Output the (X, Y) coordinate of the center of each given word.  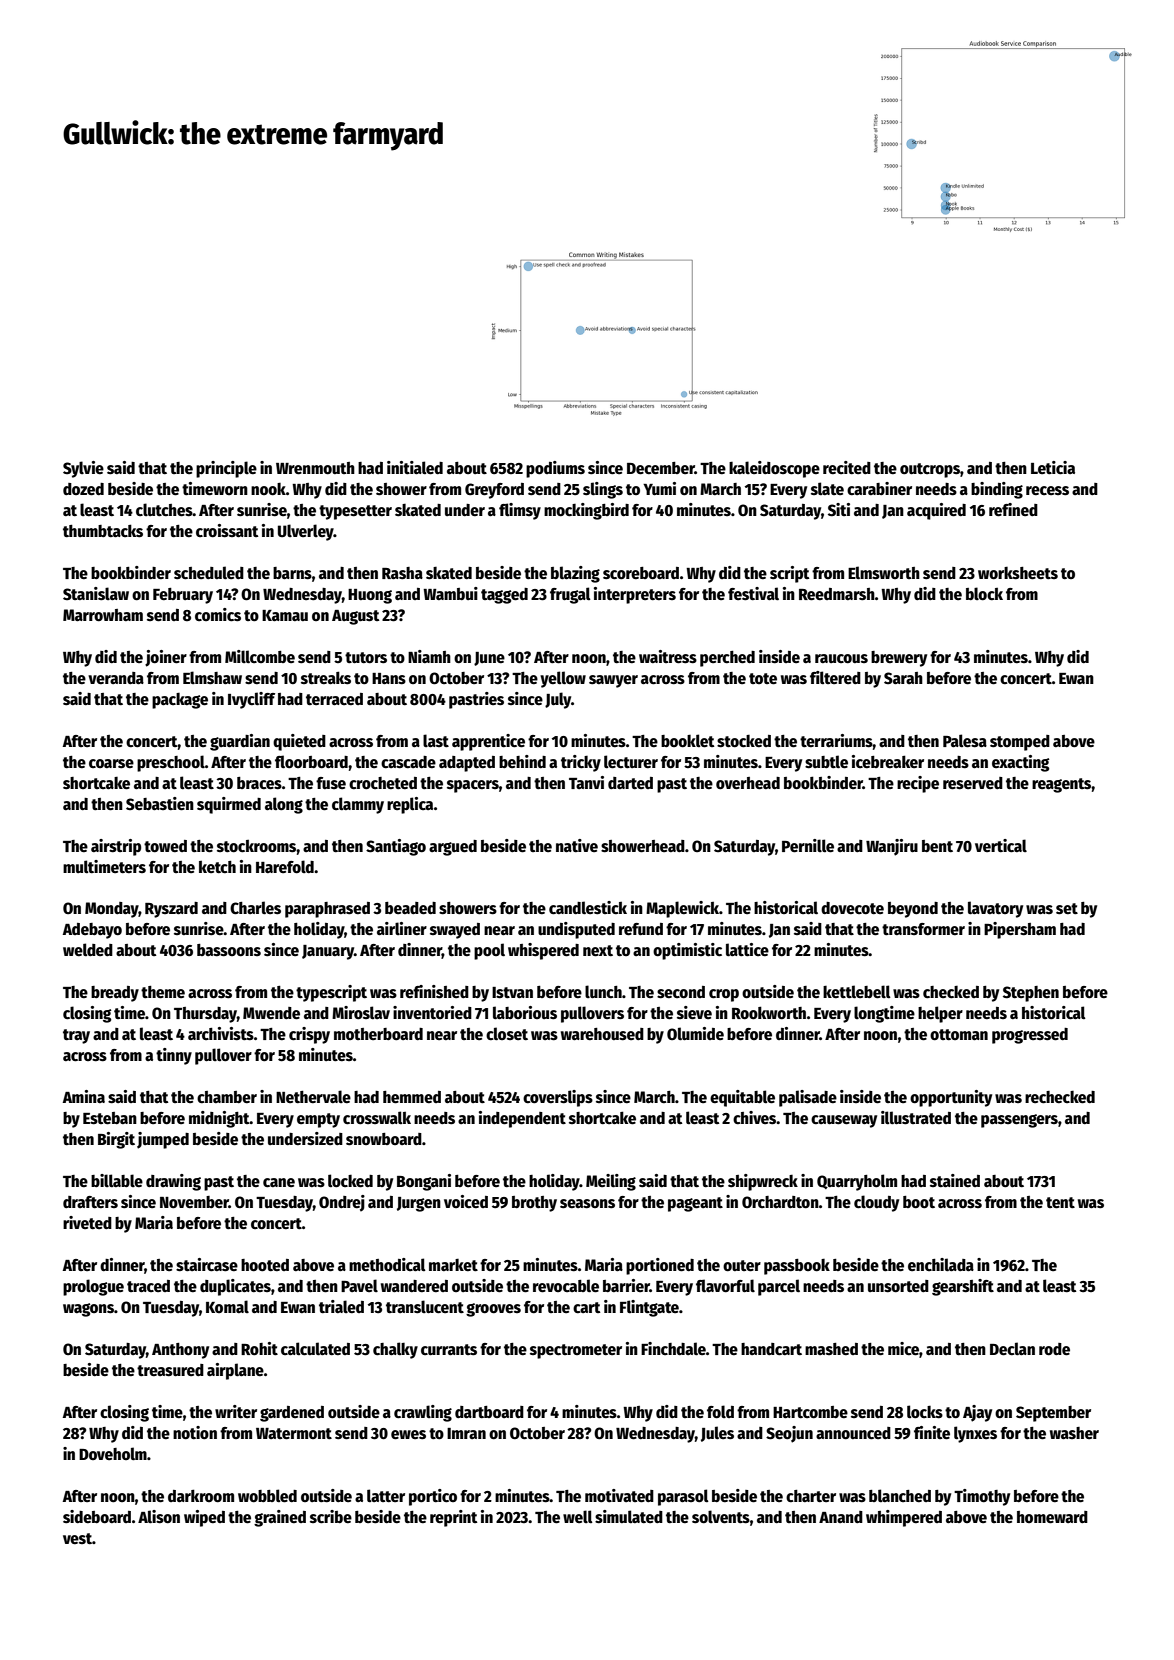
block (984, 593)
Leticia (1053, 468)
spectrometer (576, 1351)
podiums (555, 469)
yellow (563, 679)
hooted (265, 1265)
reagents (1062, 785)
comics (218, 615)
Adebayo (92, 931)
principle (226, 469)
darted (630, 783)
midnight (219, 1119)
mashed (831, 1349)
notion (195, 1432)
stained (955, 1180)
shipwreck (763, 1182)
